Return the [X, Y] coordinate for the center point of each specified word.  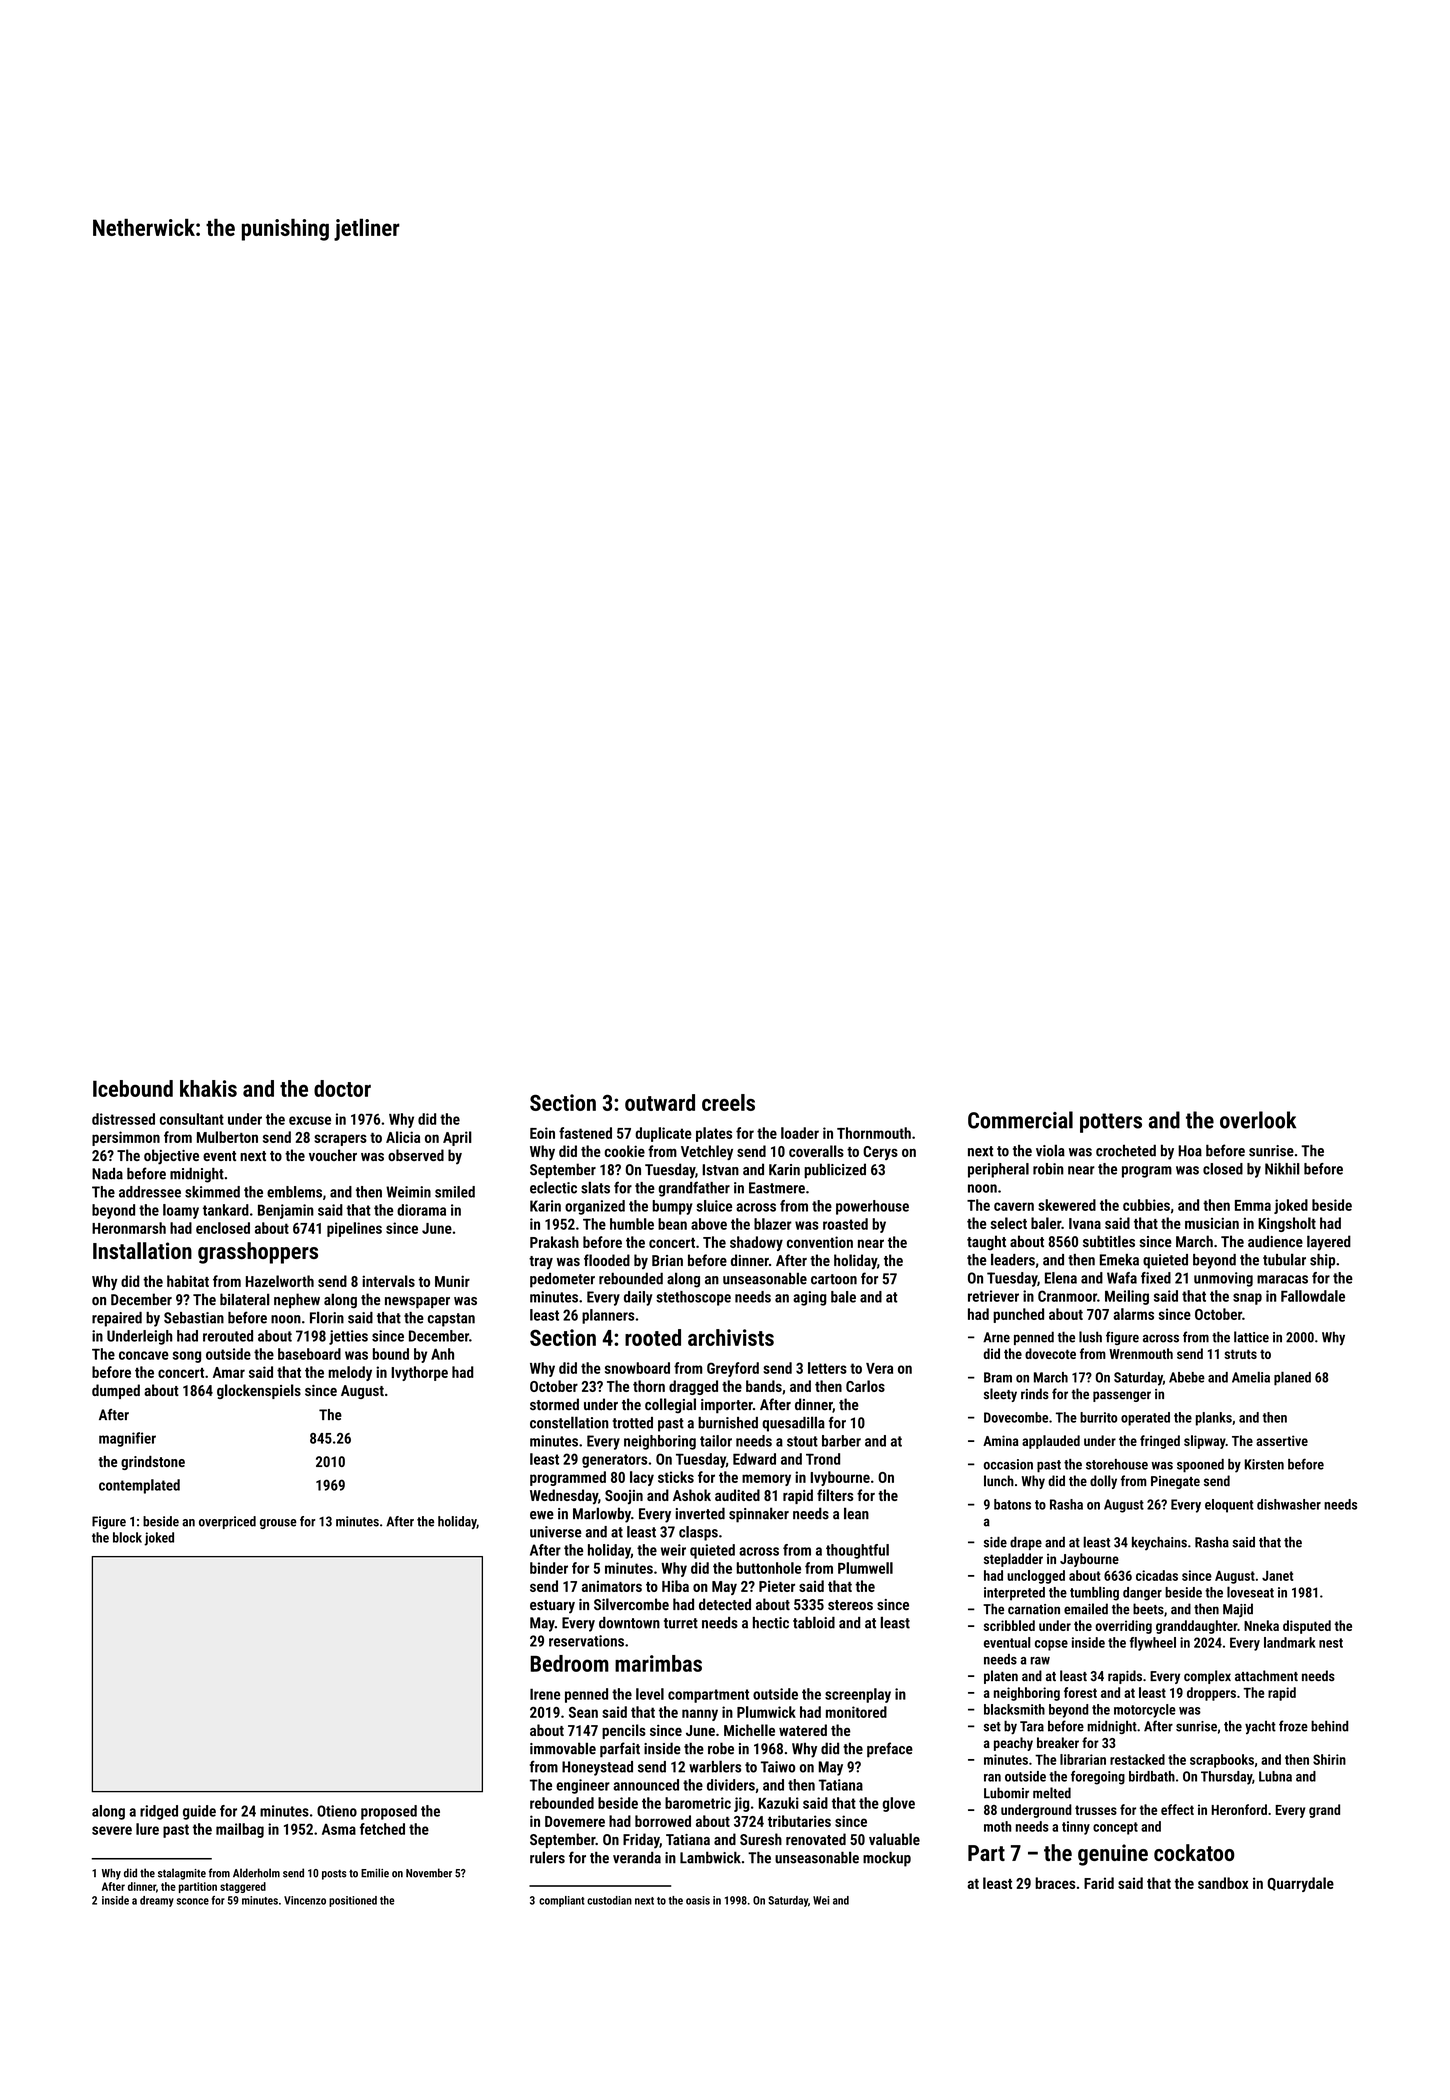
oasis [698, 1900]
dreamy [157, 1901]
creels [728, 1102]
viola [1050, 1150]
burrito [1099, 1417]
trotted [632, 1423]
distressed [123, 1119]
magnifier [127, 1439]
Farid [1099, 1883]
